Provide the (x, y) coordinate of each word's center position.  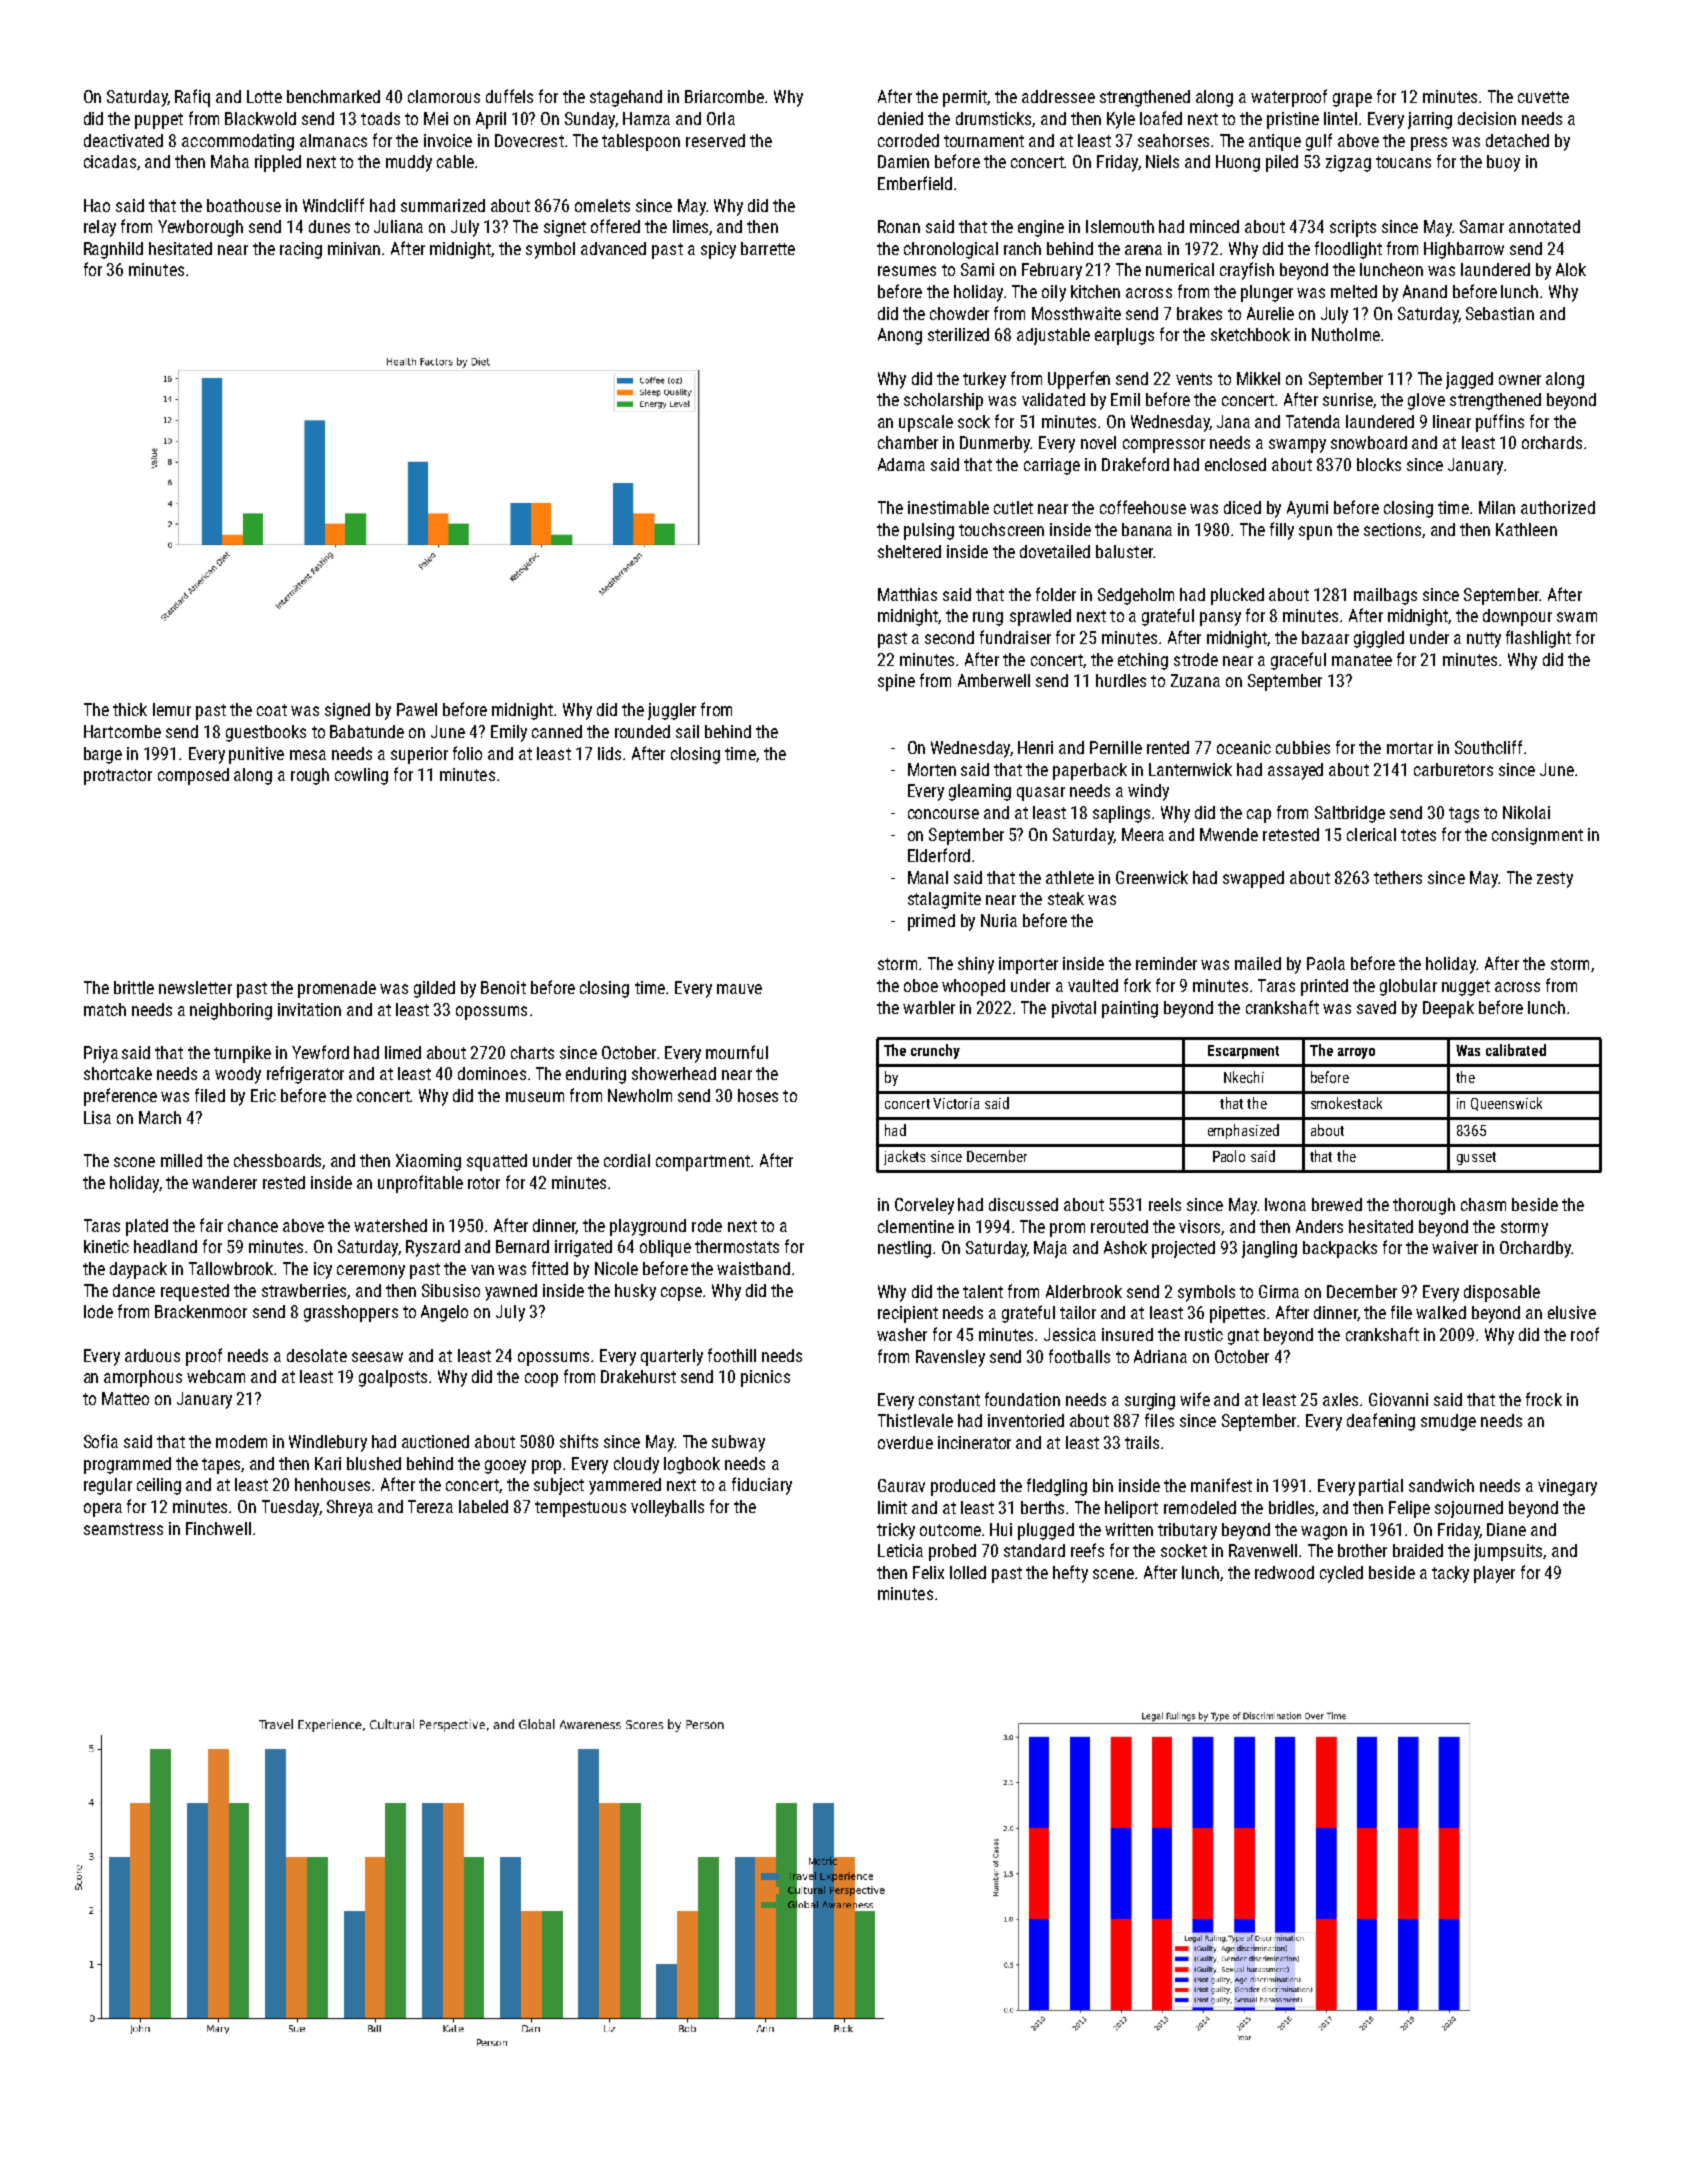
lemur (172, 709)
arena (1143, 250)
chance (253, 1225)
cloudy (636, 1465)
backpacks (1340, 1249)
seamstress (123, 1529)
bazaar (1325, 637)
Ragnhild (113, 250)
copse (681, 1294)
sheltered (909, 551)
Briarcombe (724, 96)
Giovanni (1398, 1399)
